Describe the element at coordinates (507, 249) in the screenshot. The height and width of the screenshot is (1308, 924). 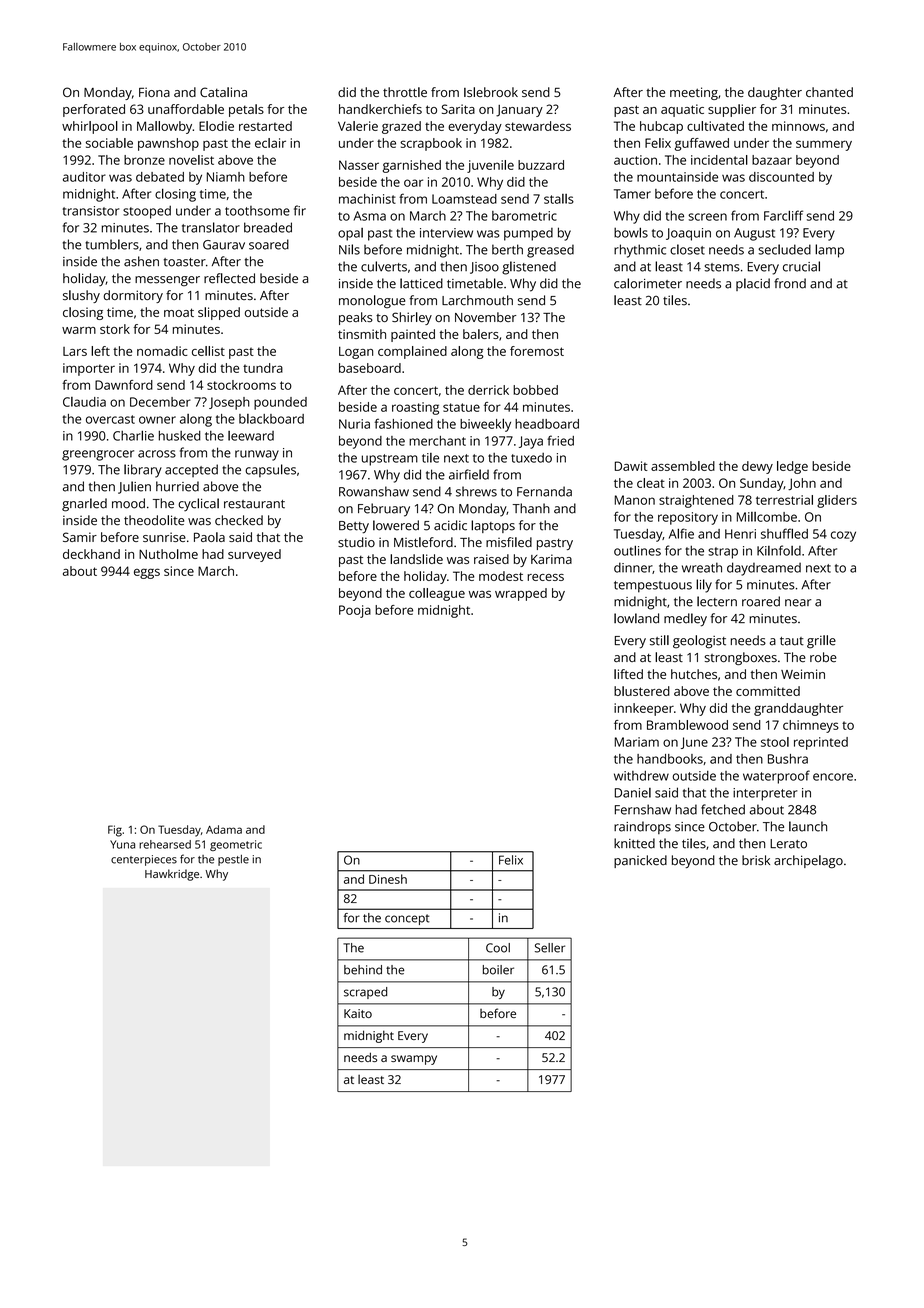
I see `berth` at that location.
